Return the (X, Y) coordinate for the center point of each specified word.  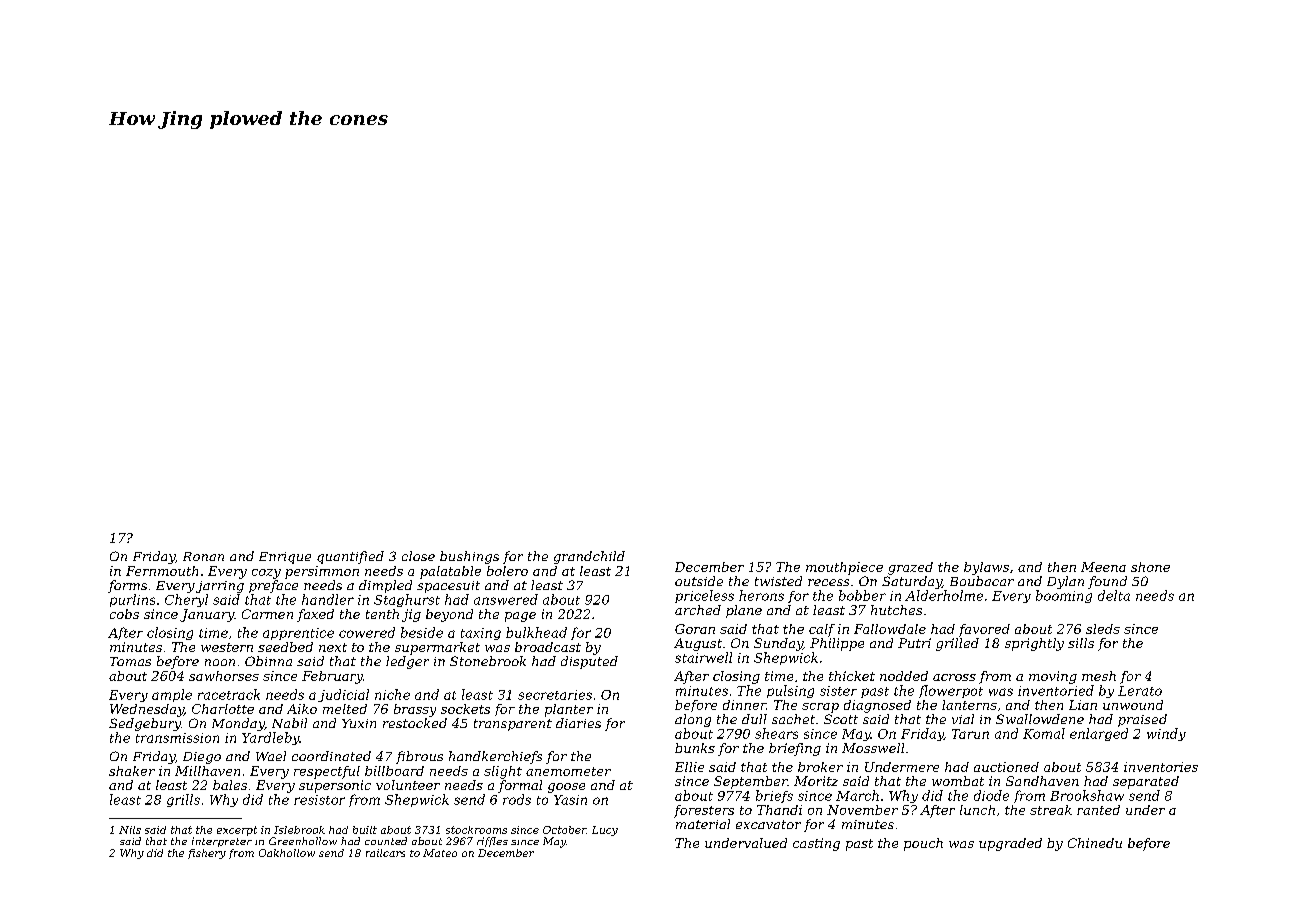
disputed (589, 662)
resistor (319, 800)
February (332, 677)
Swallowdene (1040, 719)
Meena (1103, 567)
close (418, 556)
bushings (469, 557)
